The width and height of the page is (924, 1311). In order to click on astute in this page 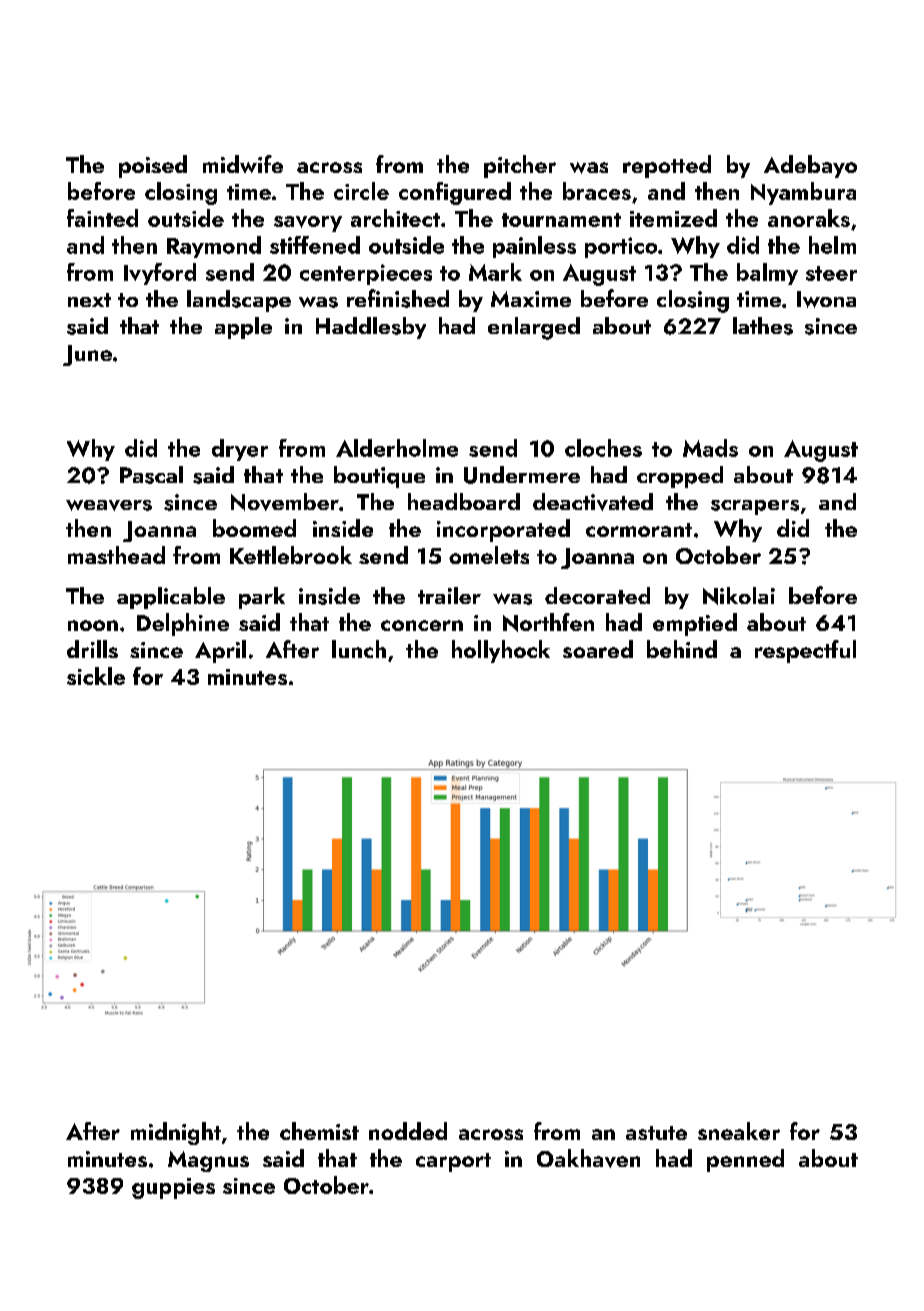, I will do `click(656, 1133)`.
